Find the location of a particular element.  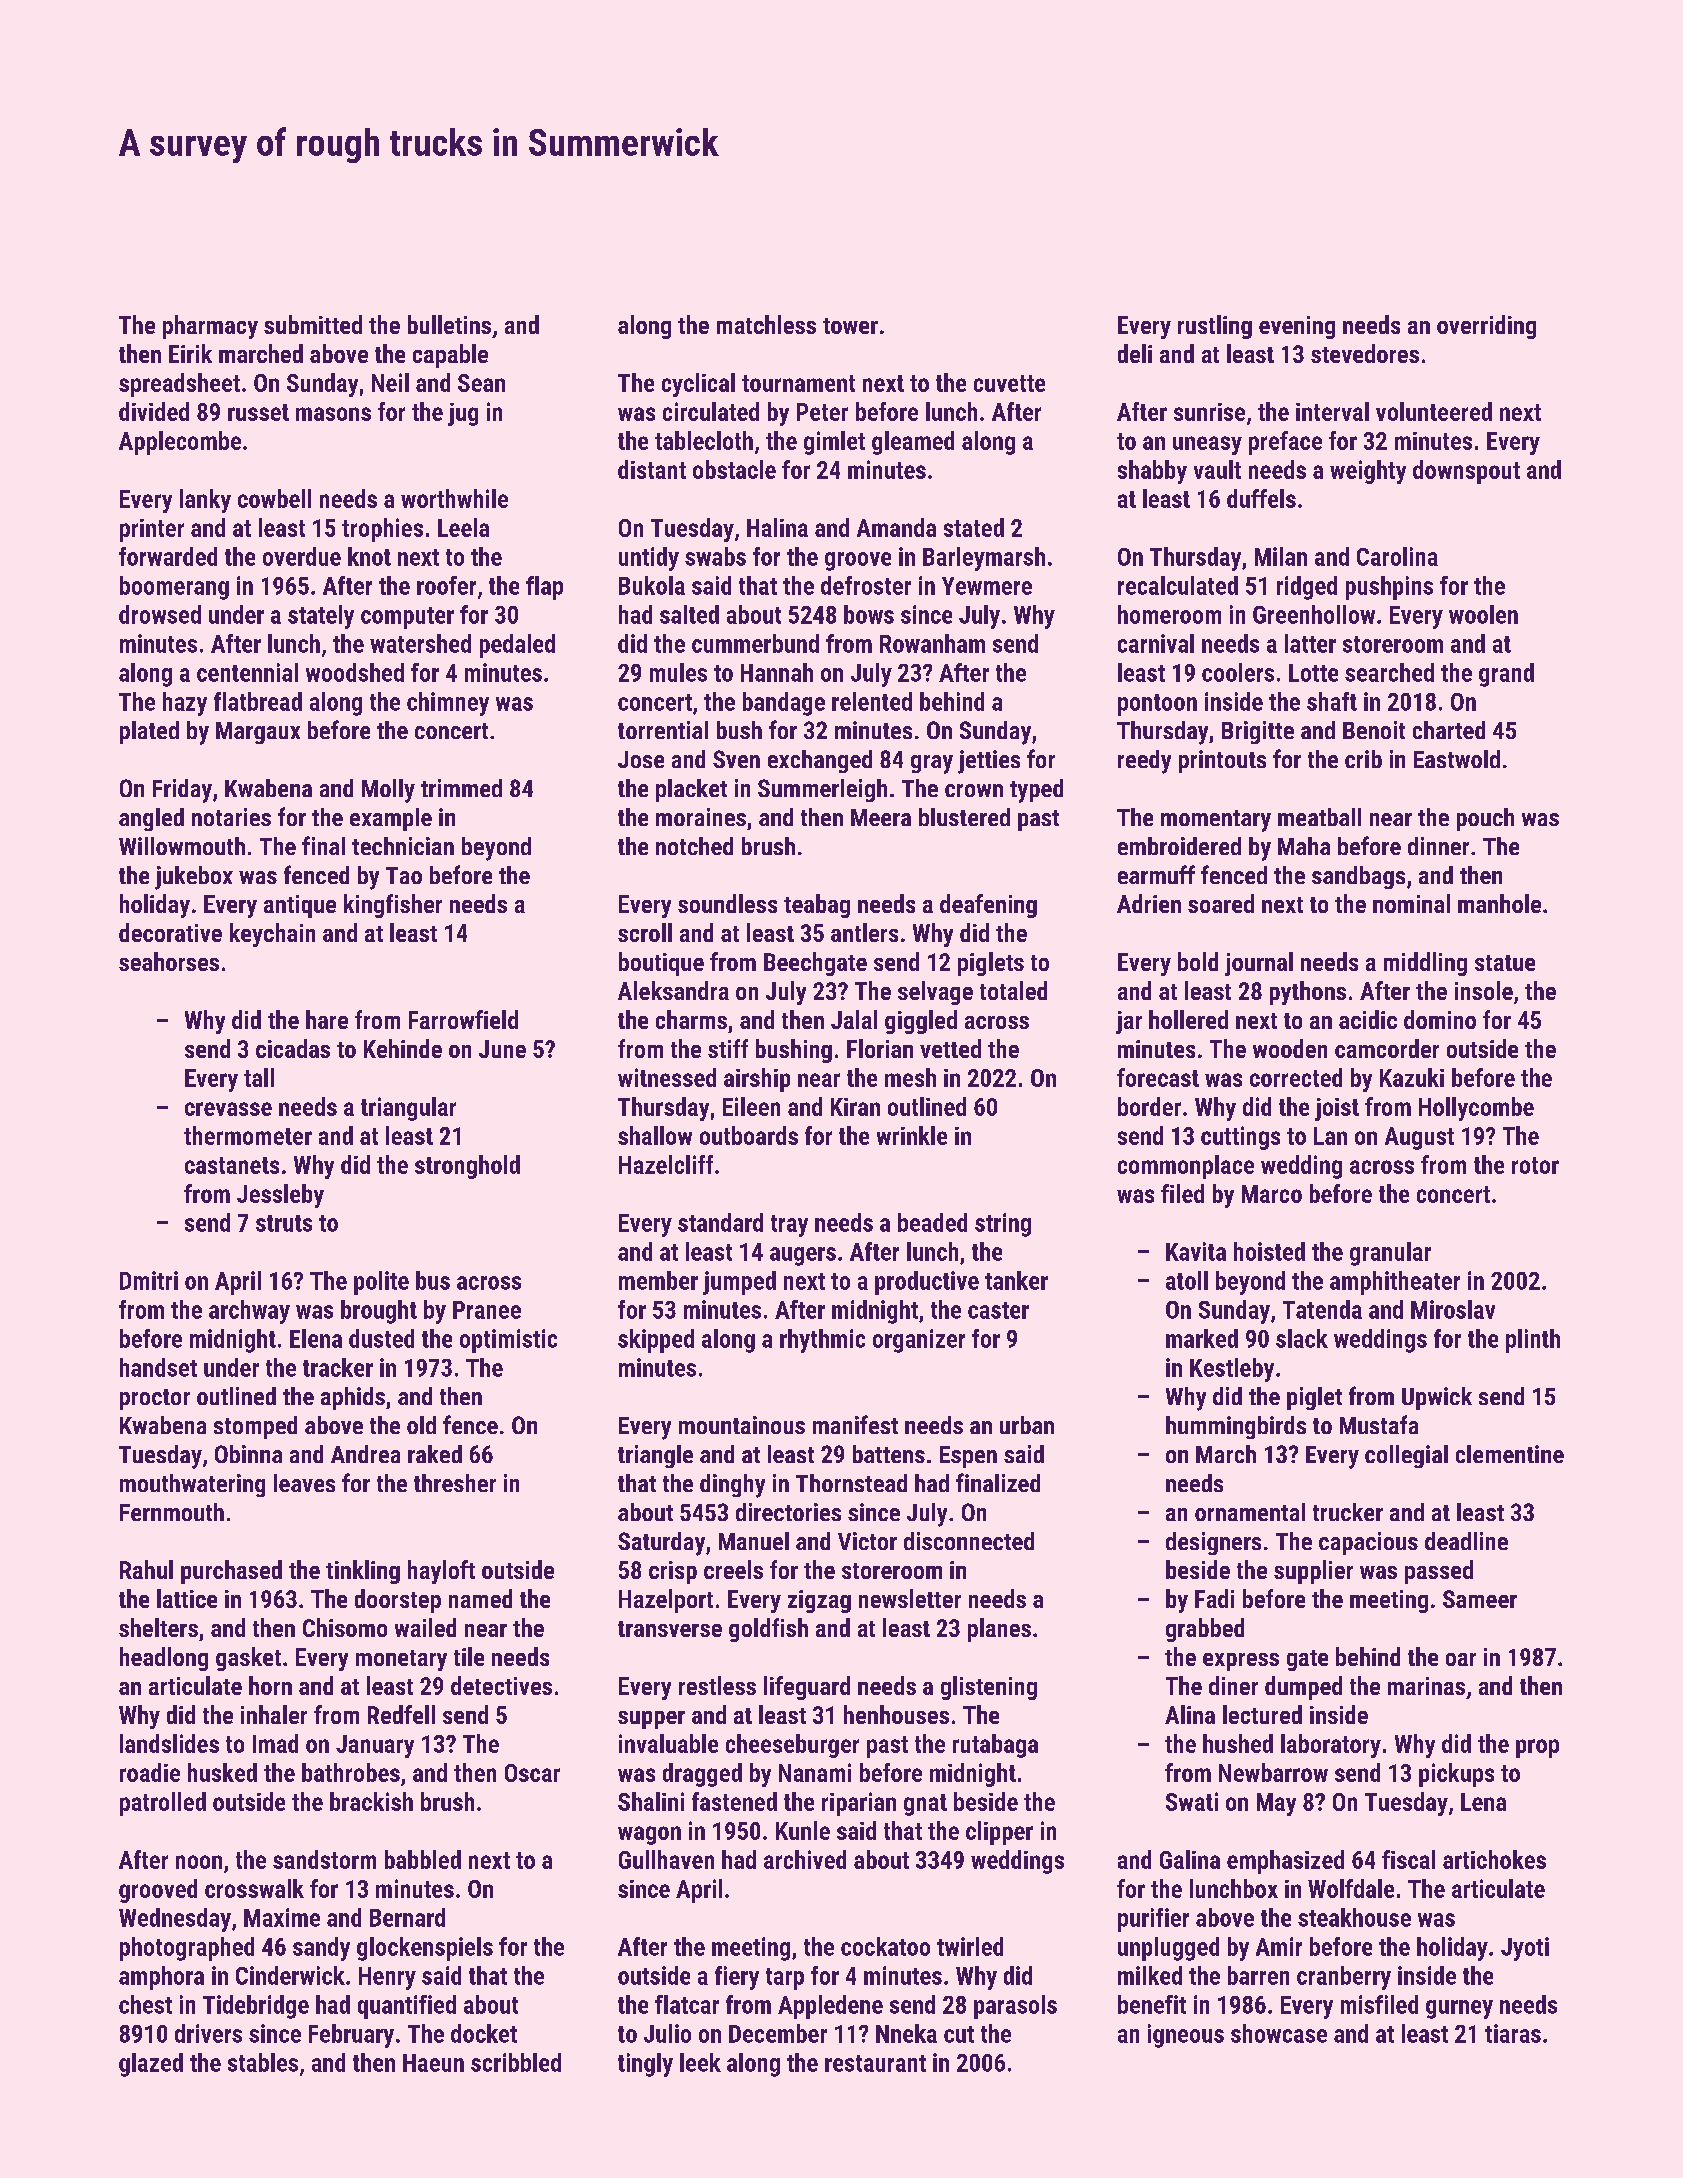

supplier is located at coordinates (1313, 1572).
